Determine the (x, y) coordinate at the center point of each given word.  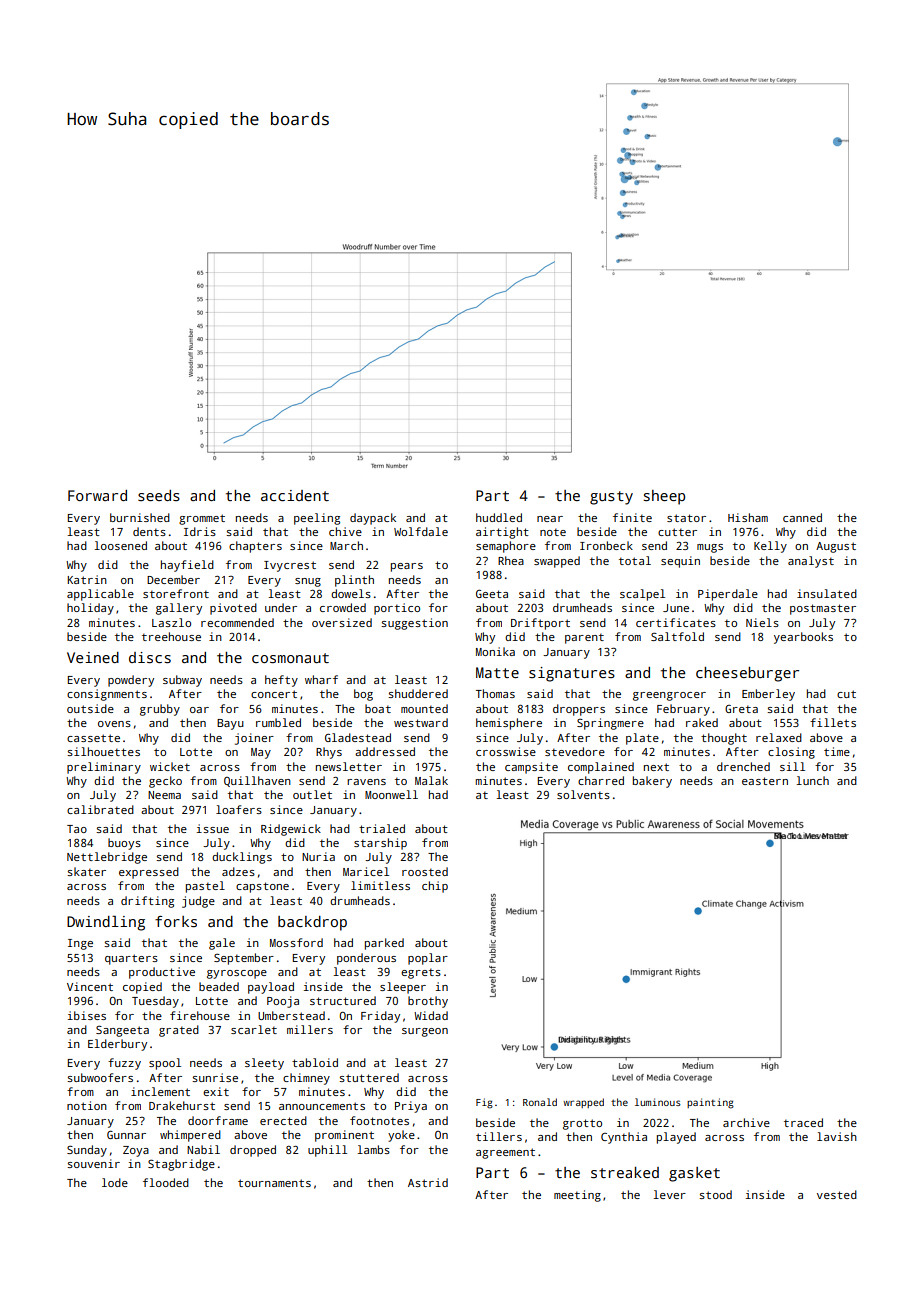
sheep (664, 497)
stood (715, 1194)
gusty (611, 498)
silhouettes (103, 751)
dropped (253, 1151)
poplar (428, 959)
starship (380, 844)
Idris (200, 531)
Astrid (428, 1182)
